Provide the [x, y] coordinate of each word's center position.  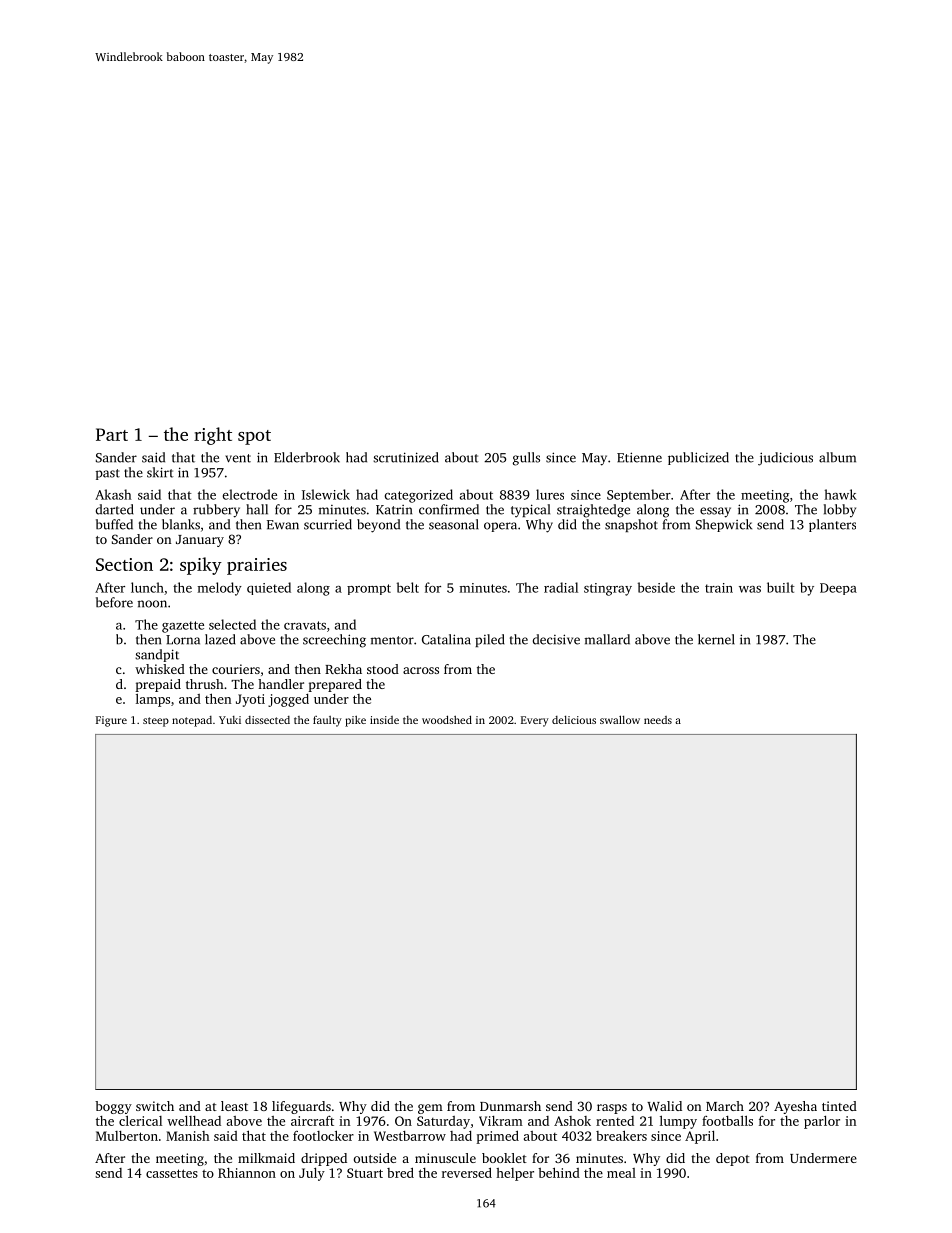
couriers [236, 669]
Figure [111, 721]
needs [658, 720]
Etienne [639, 457]
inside [384, 720]
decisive [556, 639]
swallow [620, 719]
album [837, 457]
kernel [716, 639]
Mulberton [127, 1136]
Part [112, 434]
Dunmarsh [510, 1106]
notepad [192, 721]
